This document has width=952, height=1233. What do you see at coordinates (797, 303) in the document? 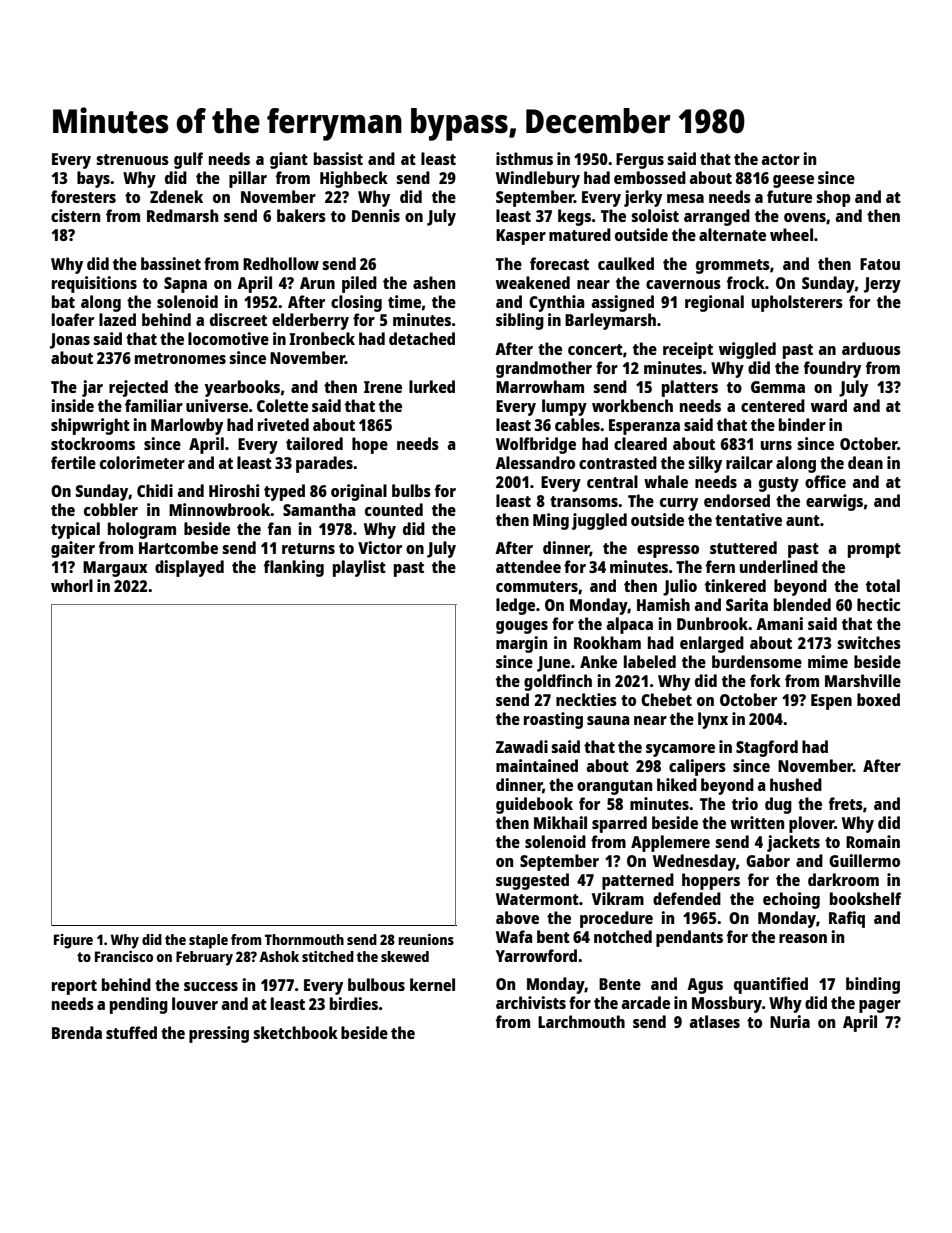
I see `upholsterers` at bounding box center [797, 303].
